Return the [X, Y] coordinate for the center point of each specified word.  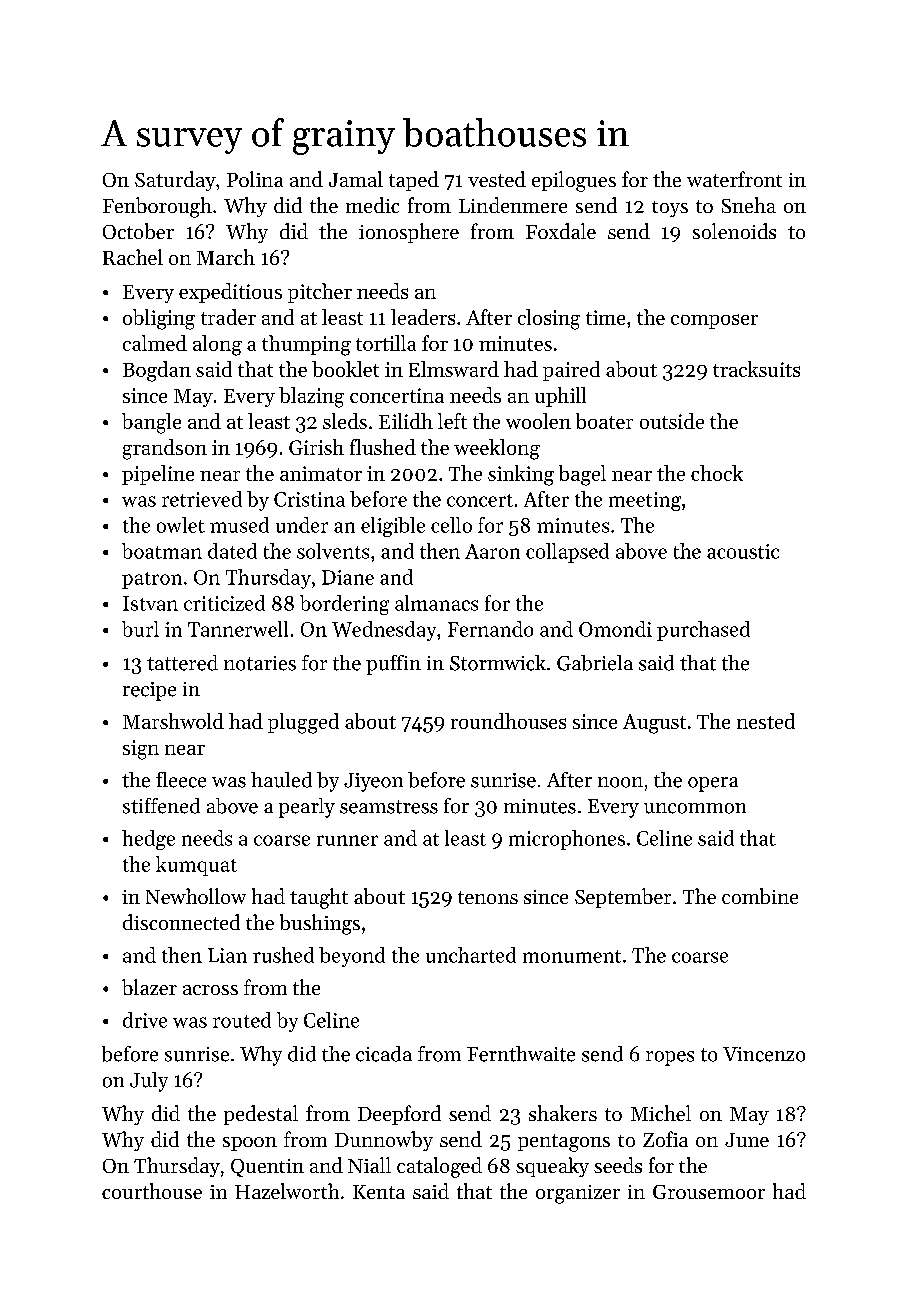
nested [766, 721]
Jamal [356, 179]
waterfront [734, 179]
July [149, 1082]
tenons [488, 897]
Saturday [175, 181]
